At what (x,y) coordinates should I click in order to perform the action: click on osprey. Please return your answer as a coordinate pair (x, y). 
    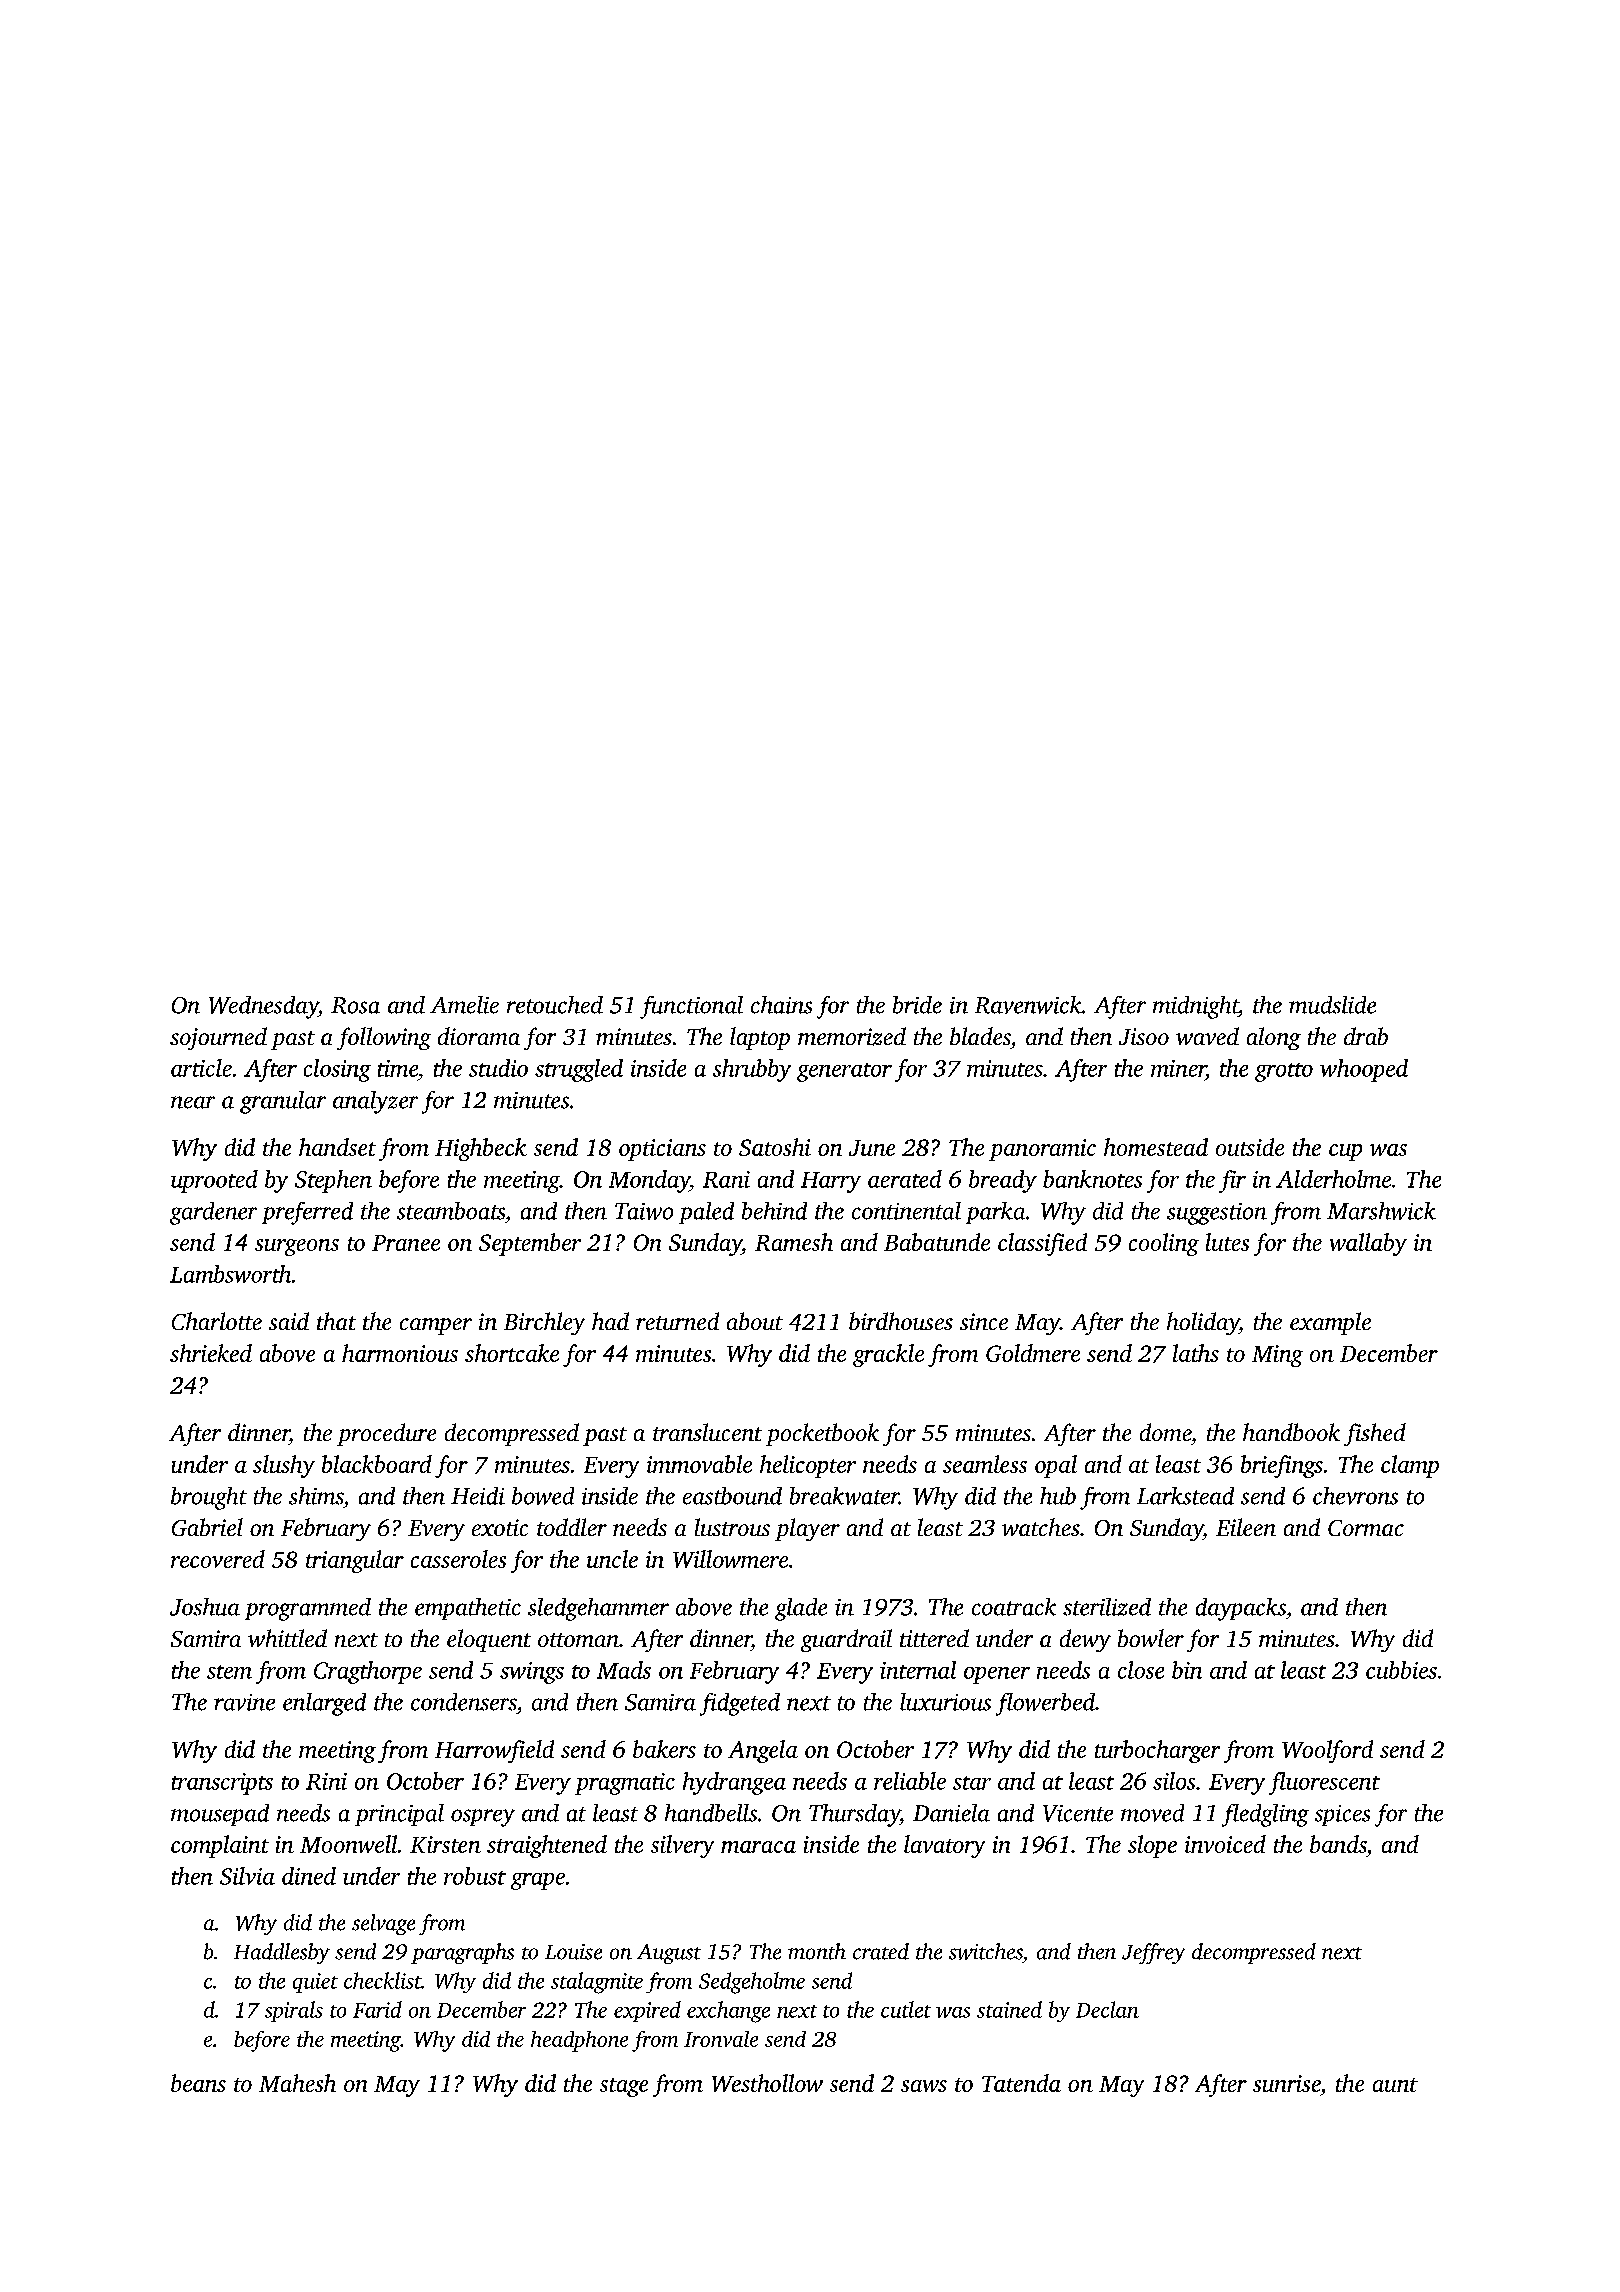
    Looking at the image, I should click on (483, 1818).
